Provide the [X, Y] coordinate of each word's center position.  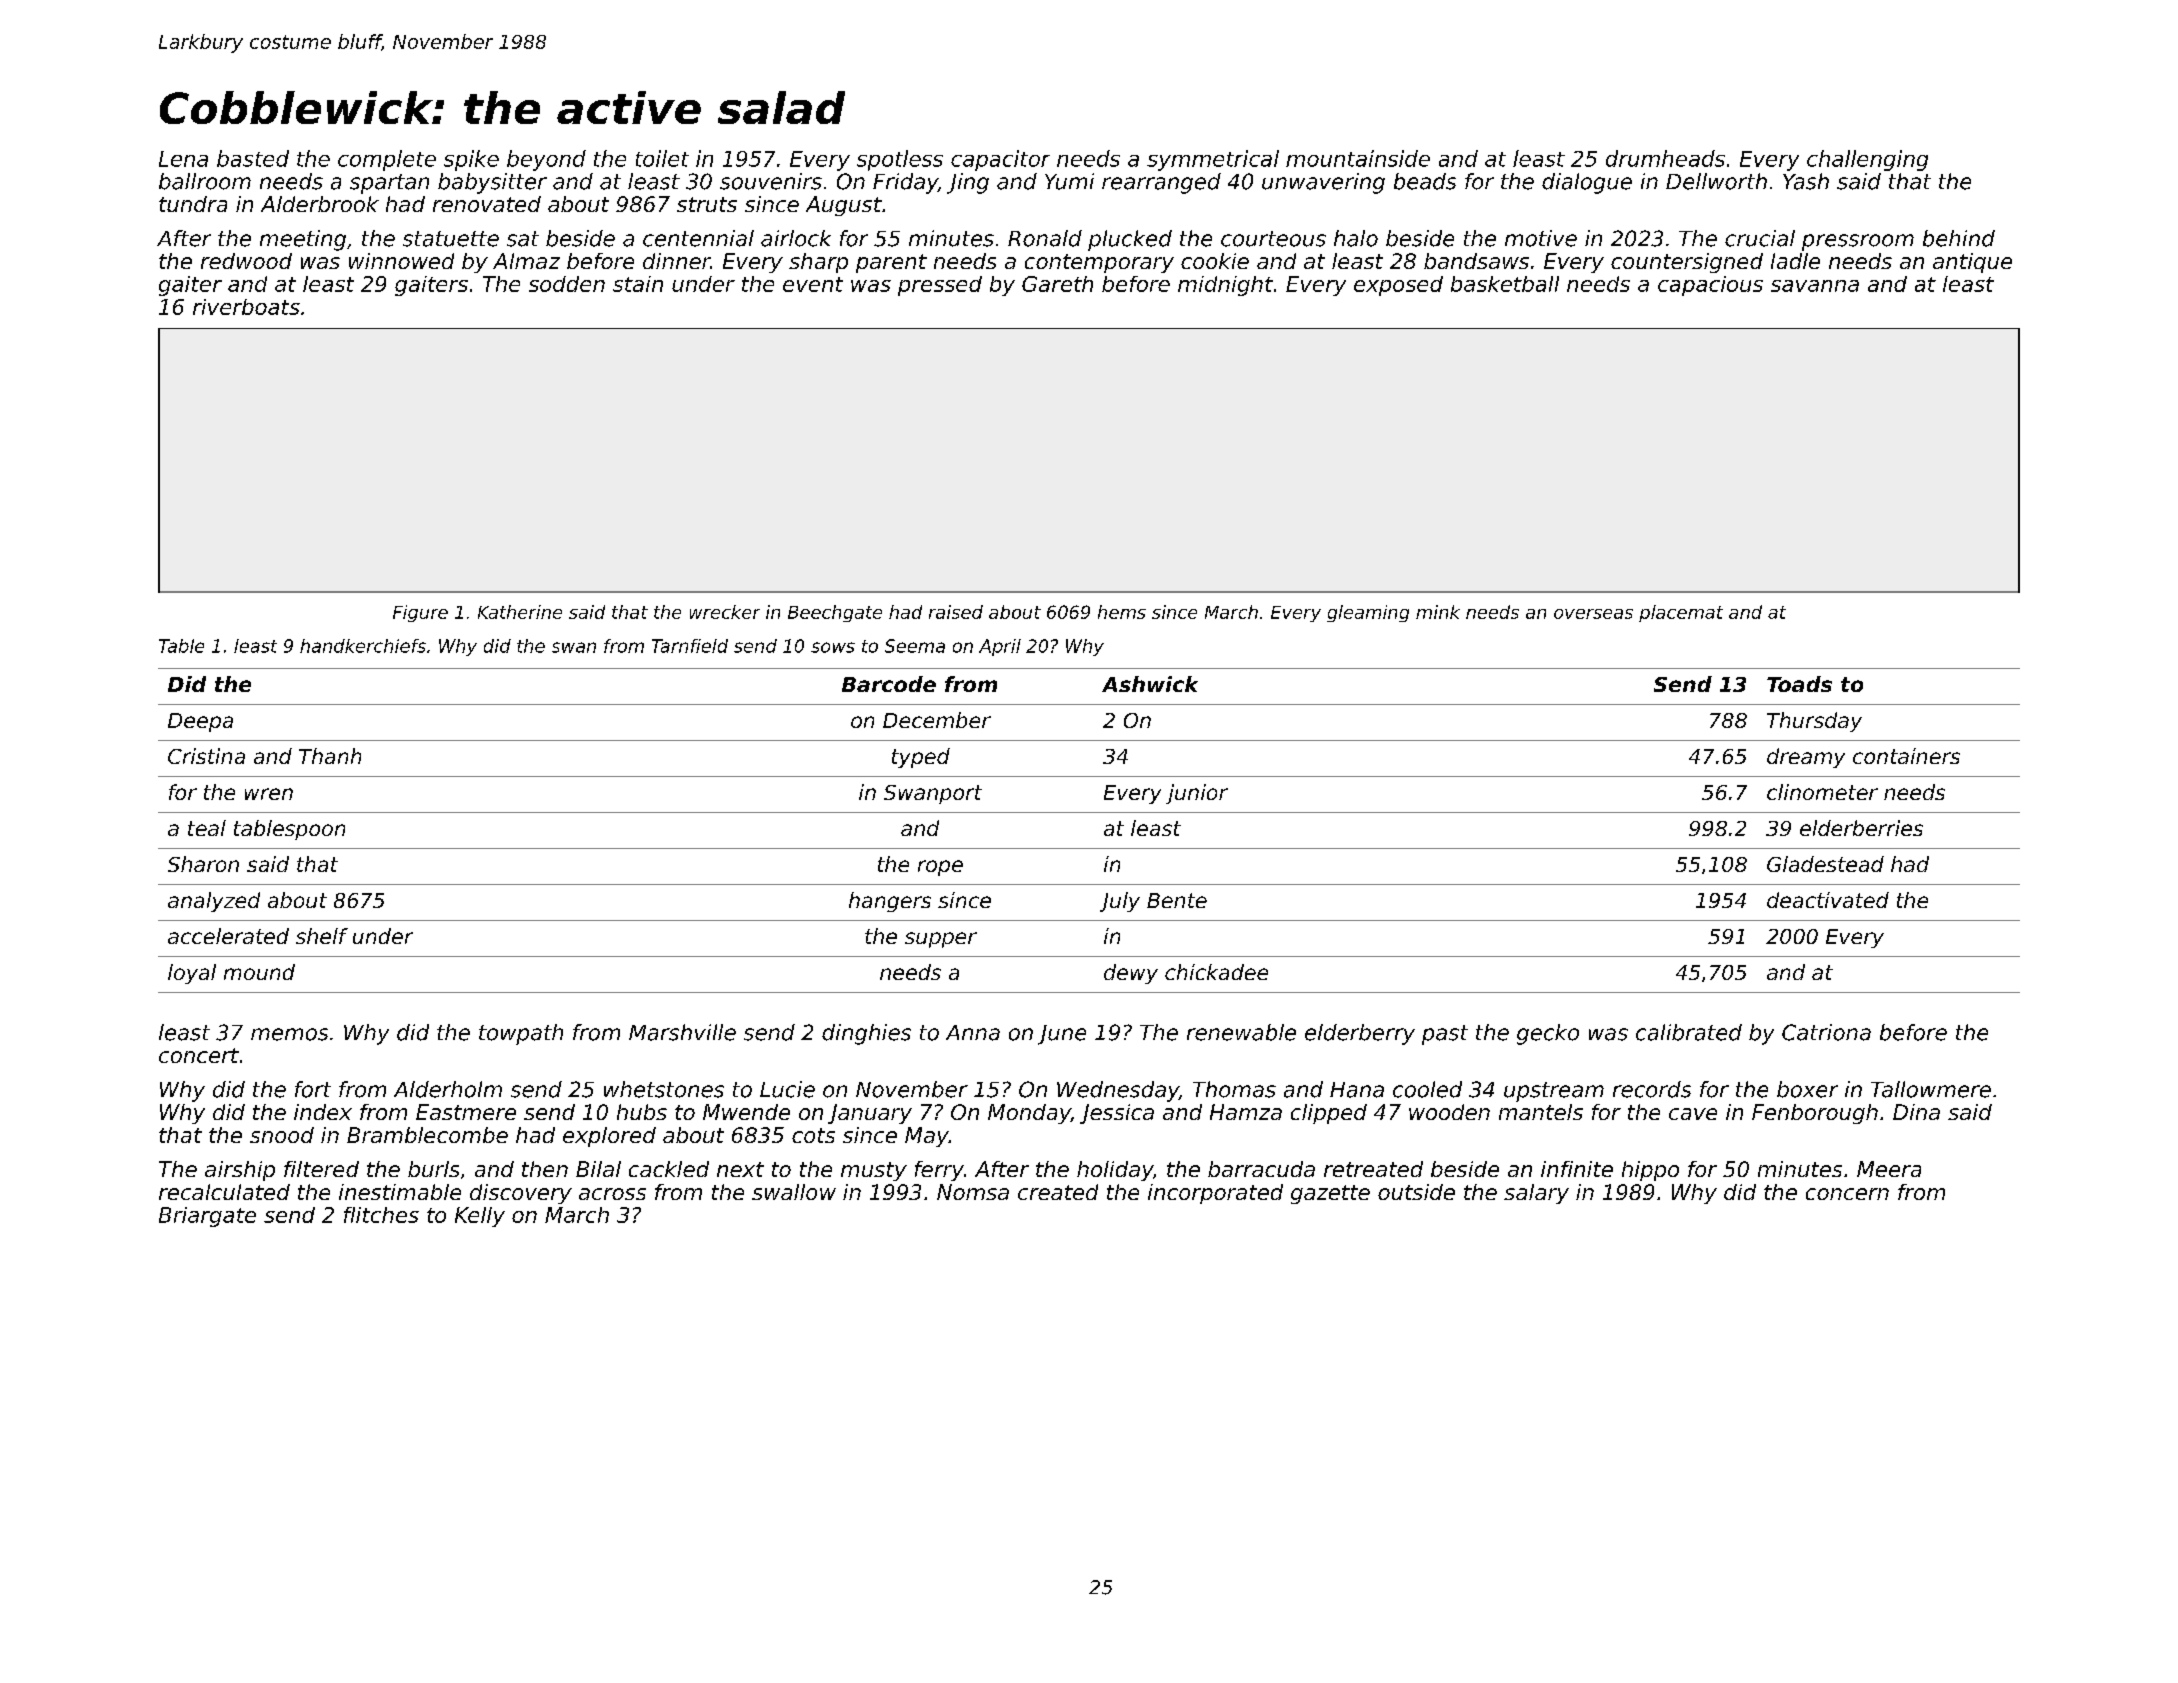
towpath [521, 1034]
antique [1972, 263]
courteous [1273, 239]
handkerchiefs [363, 646]
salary [1536, 1194]
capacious [1710, 286]
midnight [1225, 286]
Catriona [1826, 1032]
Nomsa [973, 1192]
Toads [1799, 684]
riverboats [246, 307]
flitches [381, 1215]
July [1120, 902]
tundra [193, 204]
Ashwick [1150, 684]
